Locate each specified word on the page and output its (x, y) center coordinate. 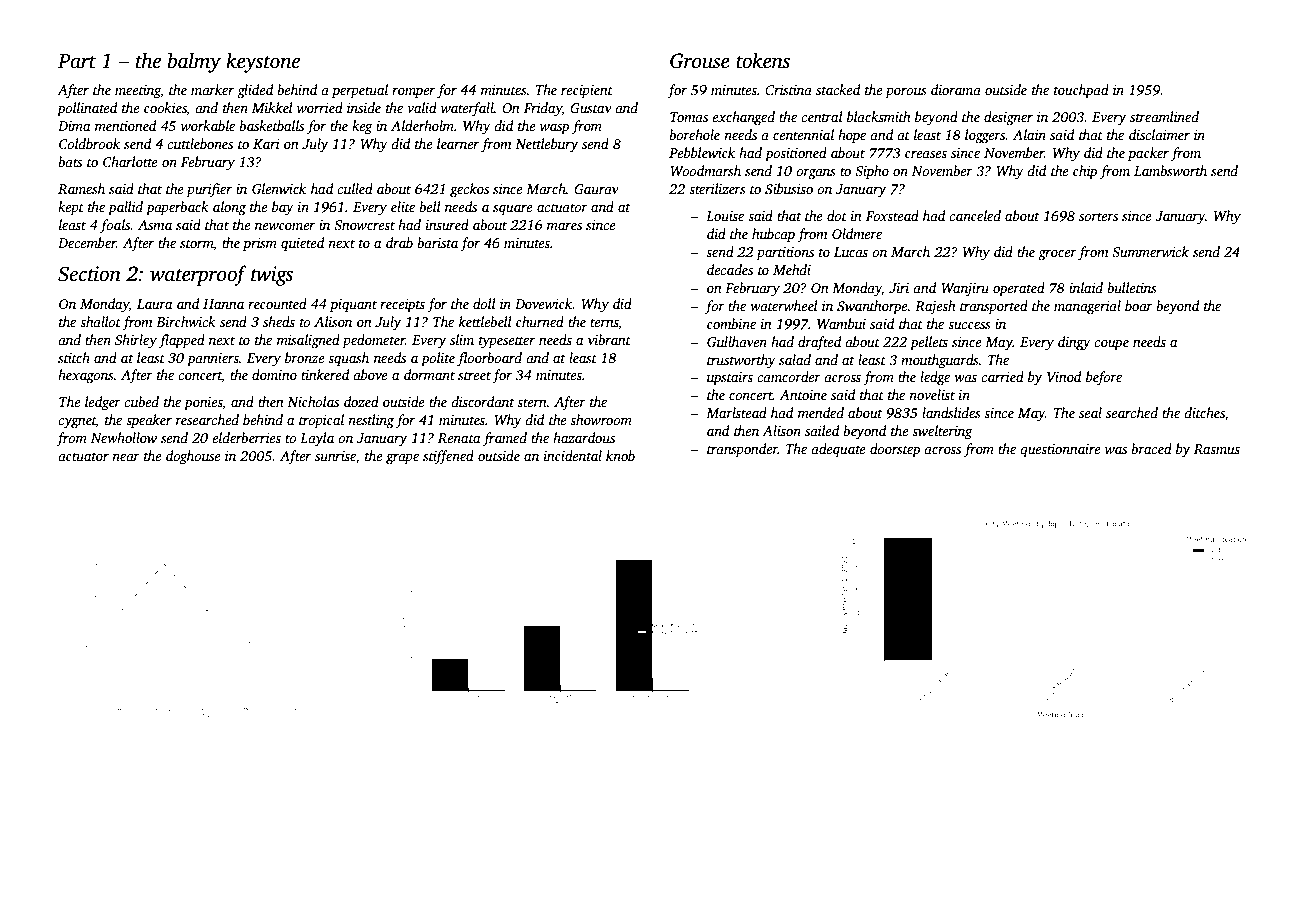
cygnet (77, 422)
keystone (263, 62)
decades (730, 269)
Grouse (700, 61)
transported (994, 307)
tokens (763, 60)
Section (89, 274)
